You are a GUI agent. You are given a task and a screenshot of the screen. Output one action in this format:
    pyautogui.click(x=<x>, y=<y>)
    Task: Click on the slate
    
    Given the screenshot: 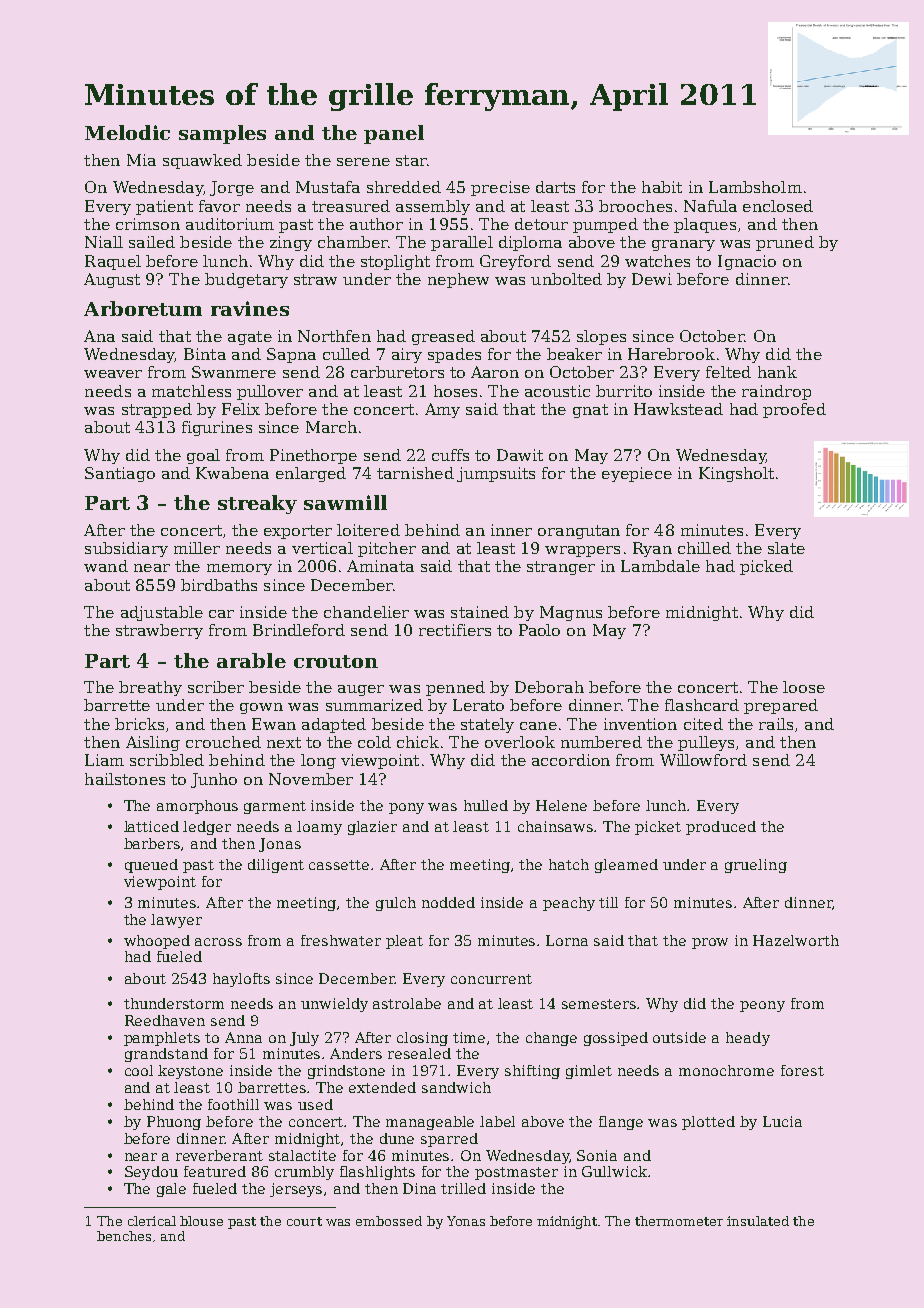 What is the action you would take?
    pyautogui.click(x=786, y=548)
